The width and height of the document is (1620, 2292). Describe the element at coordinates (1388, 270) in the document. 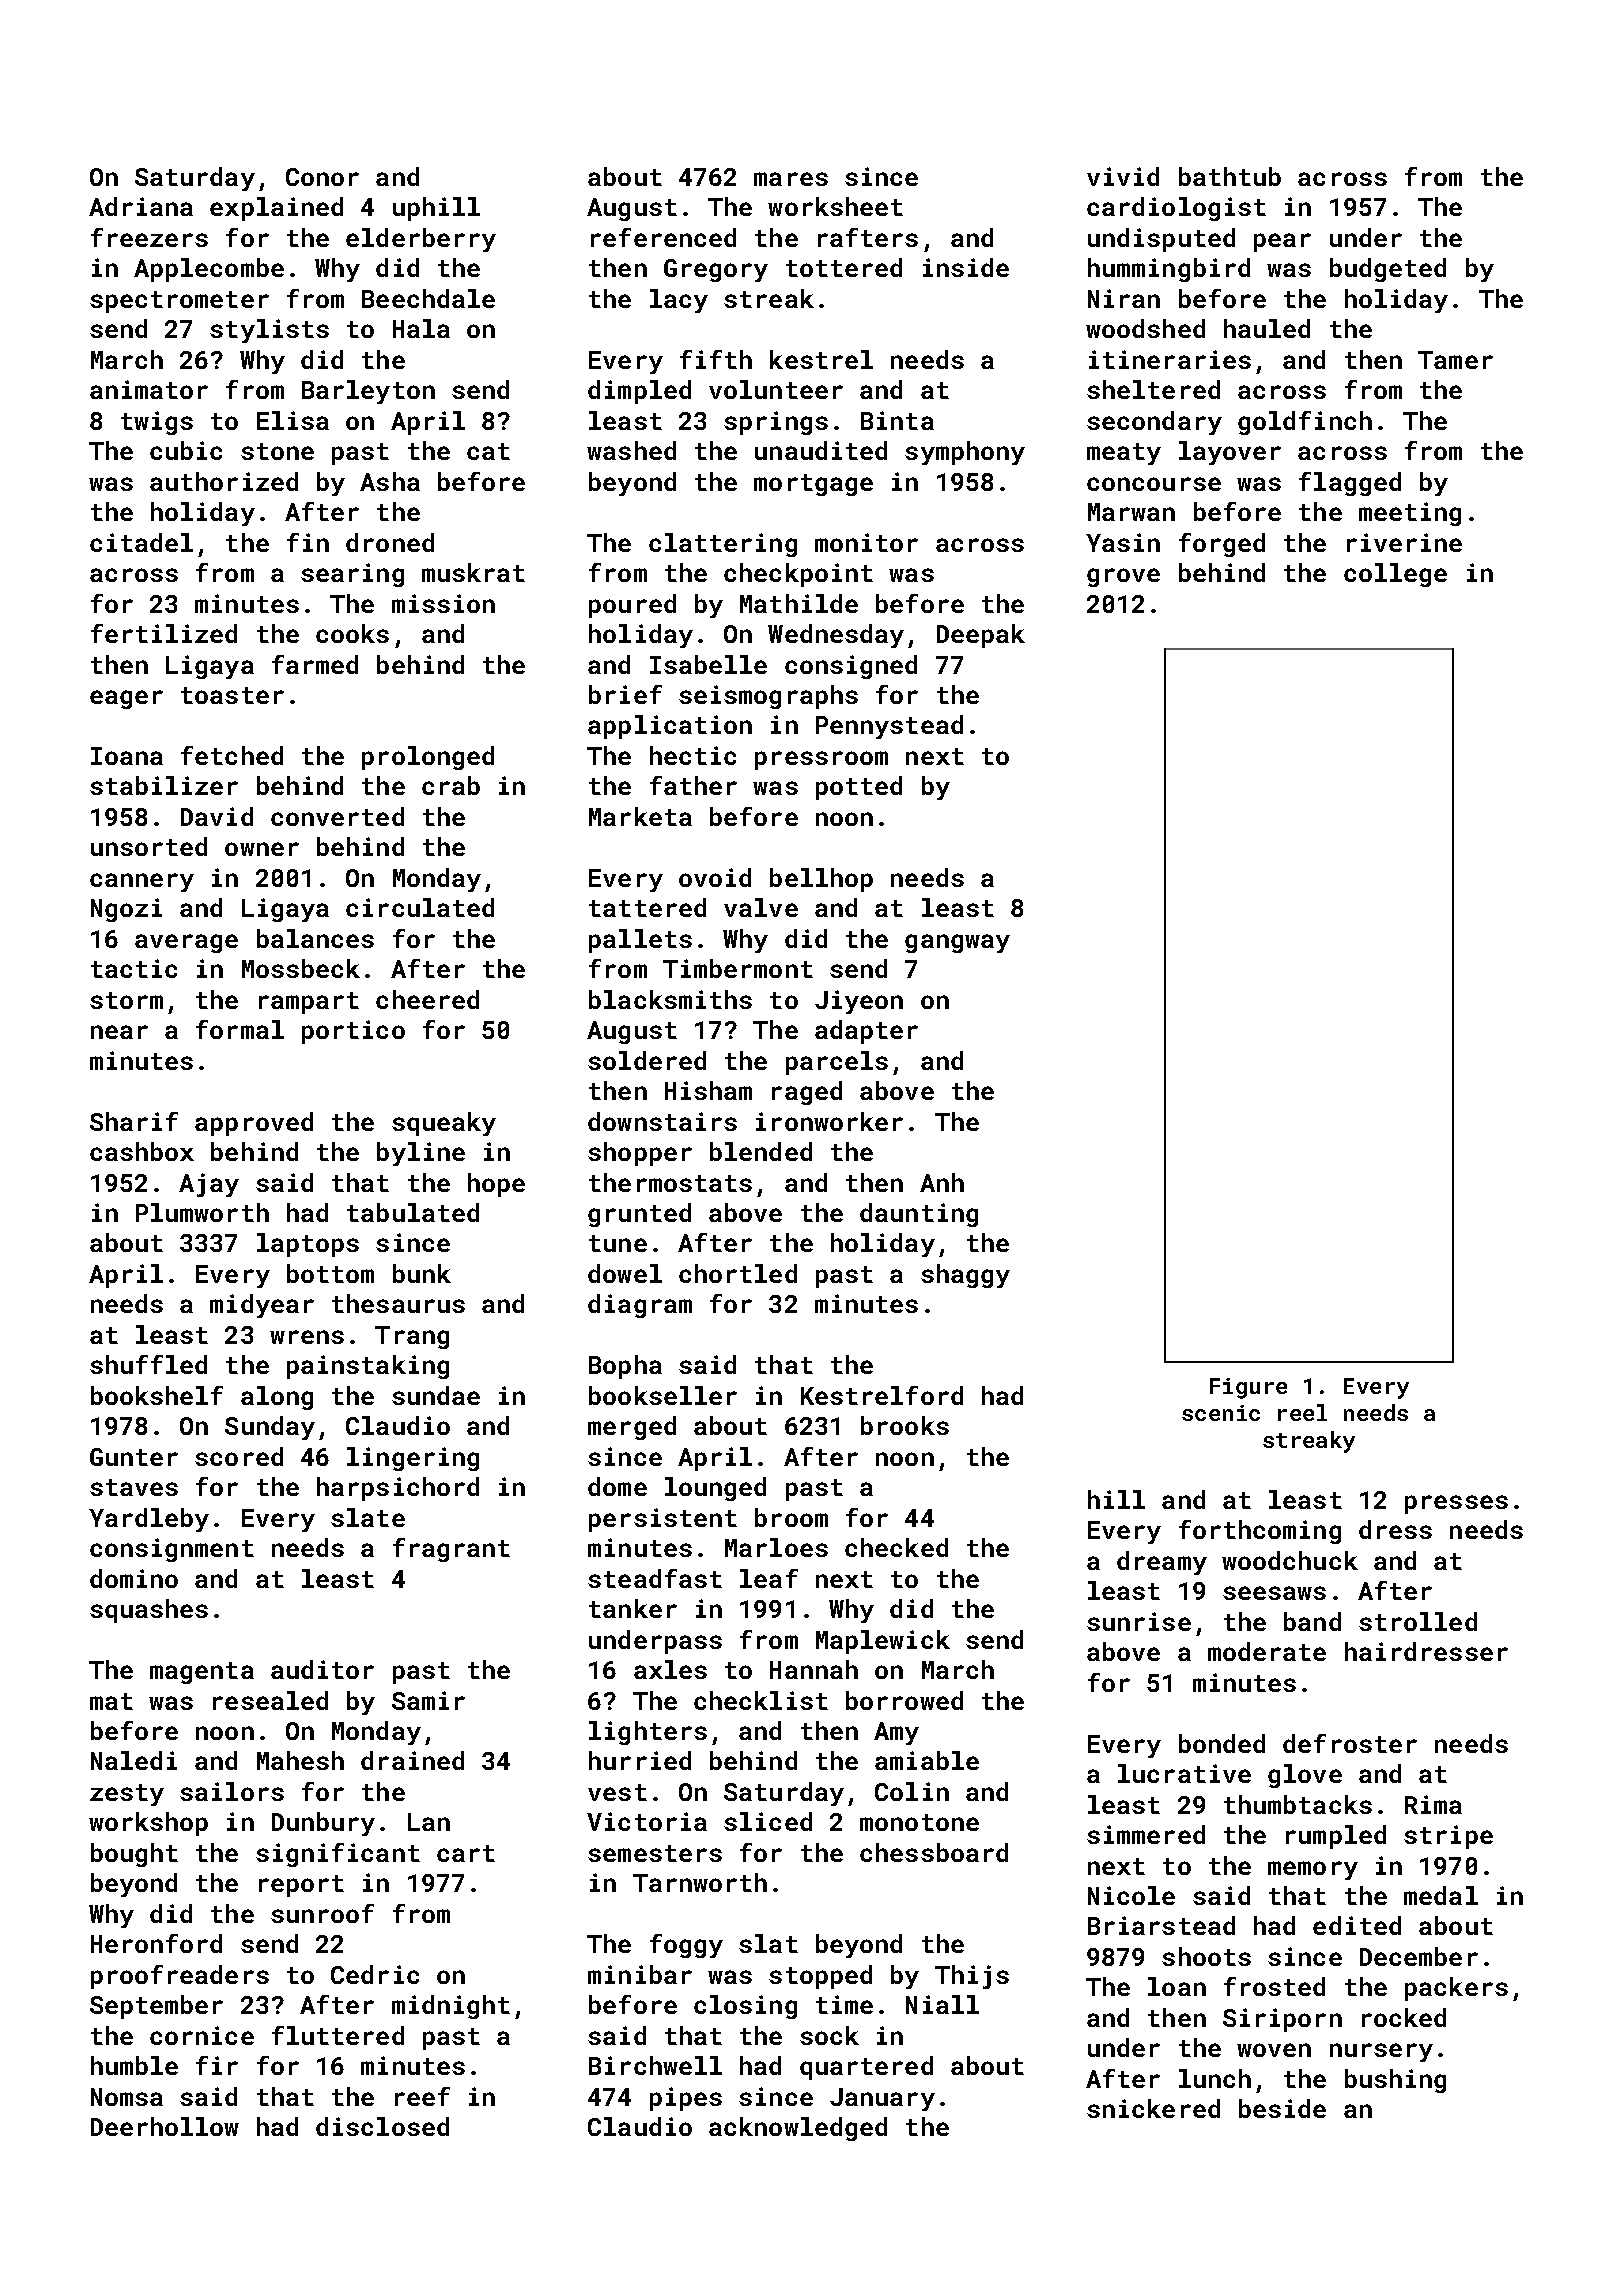

I see `budgeted` at that location.
